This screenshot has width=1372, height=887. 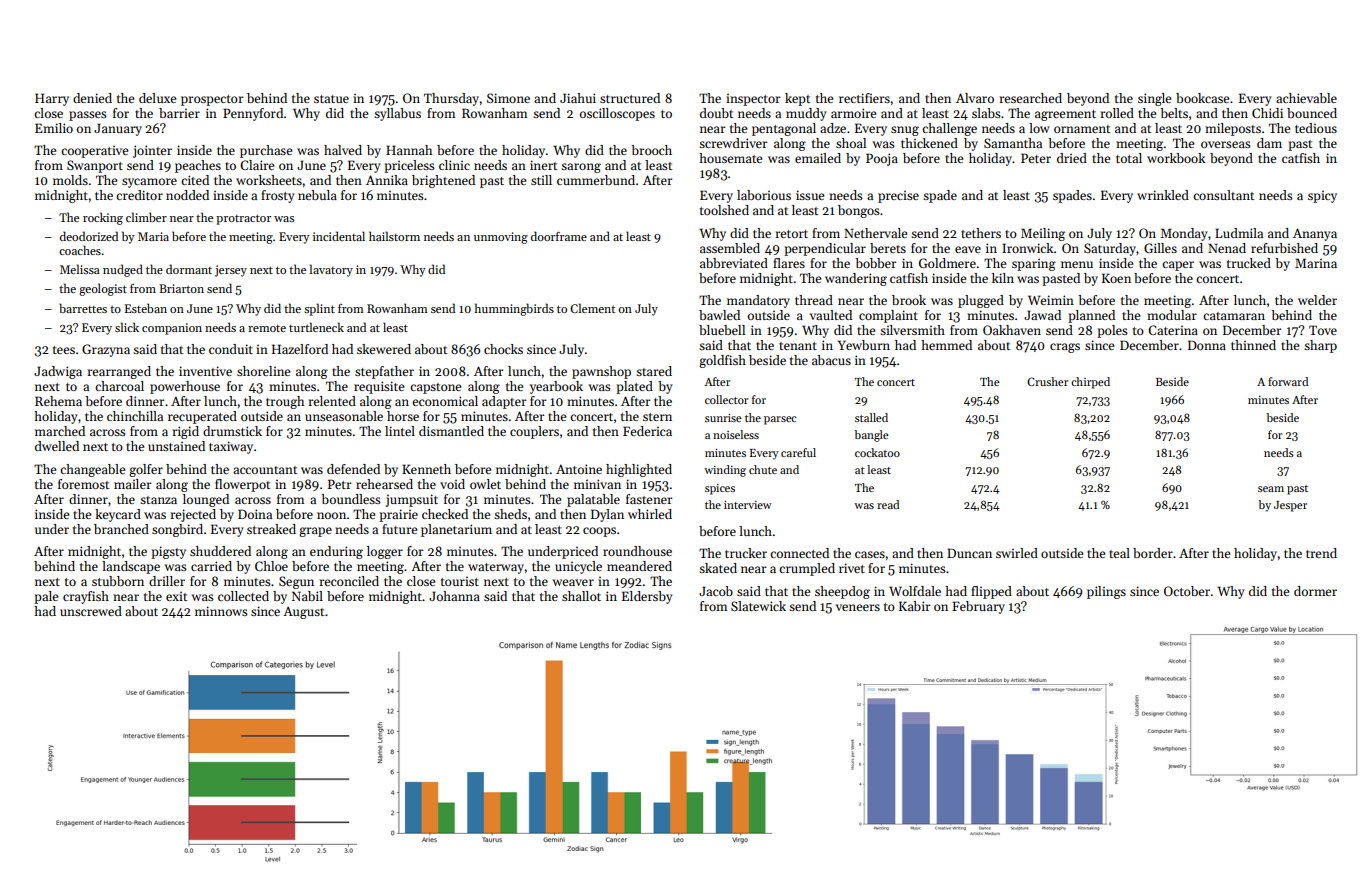 What do you see at coordinates (647, 597) in the screenshot?
I see `Eldersby` at bounding box center [647, 597].
